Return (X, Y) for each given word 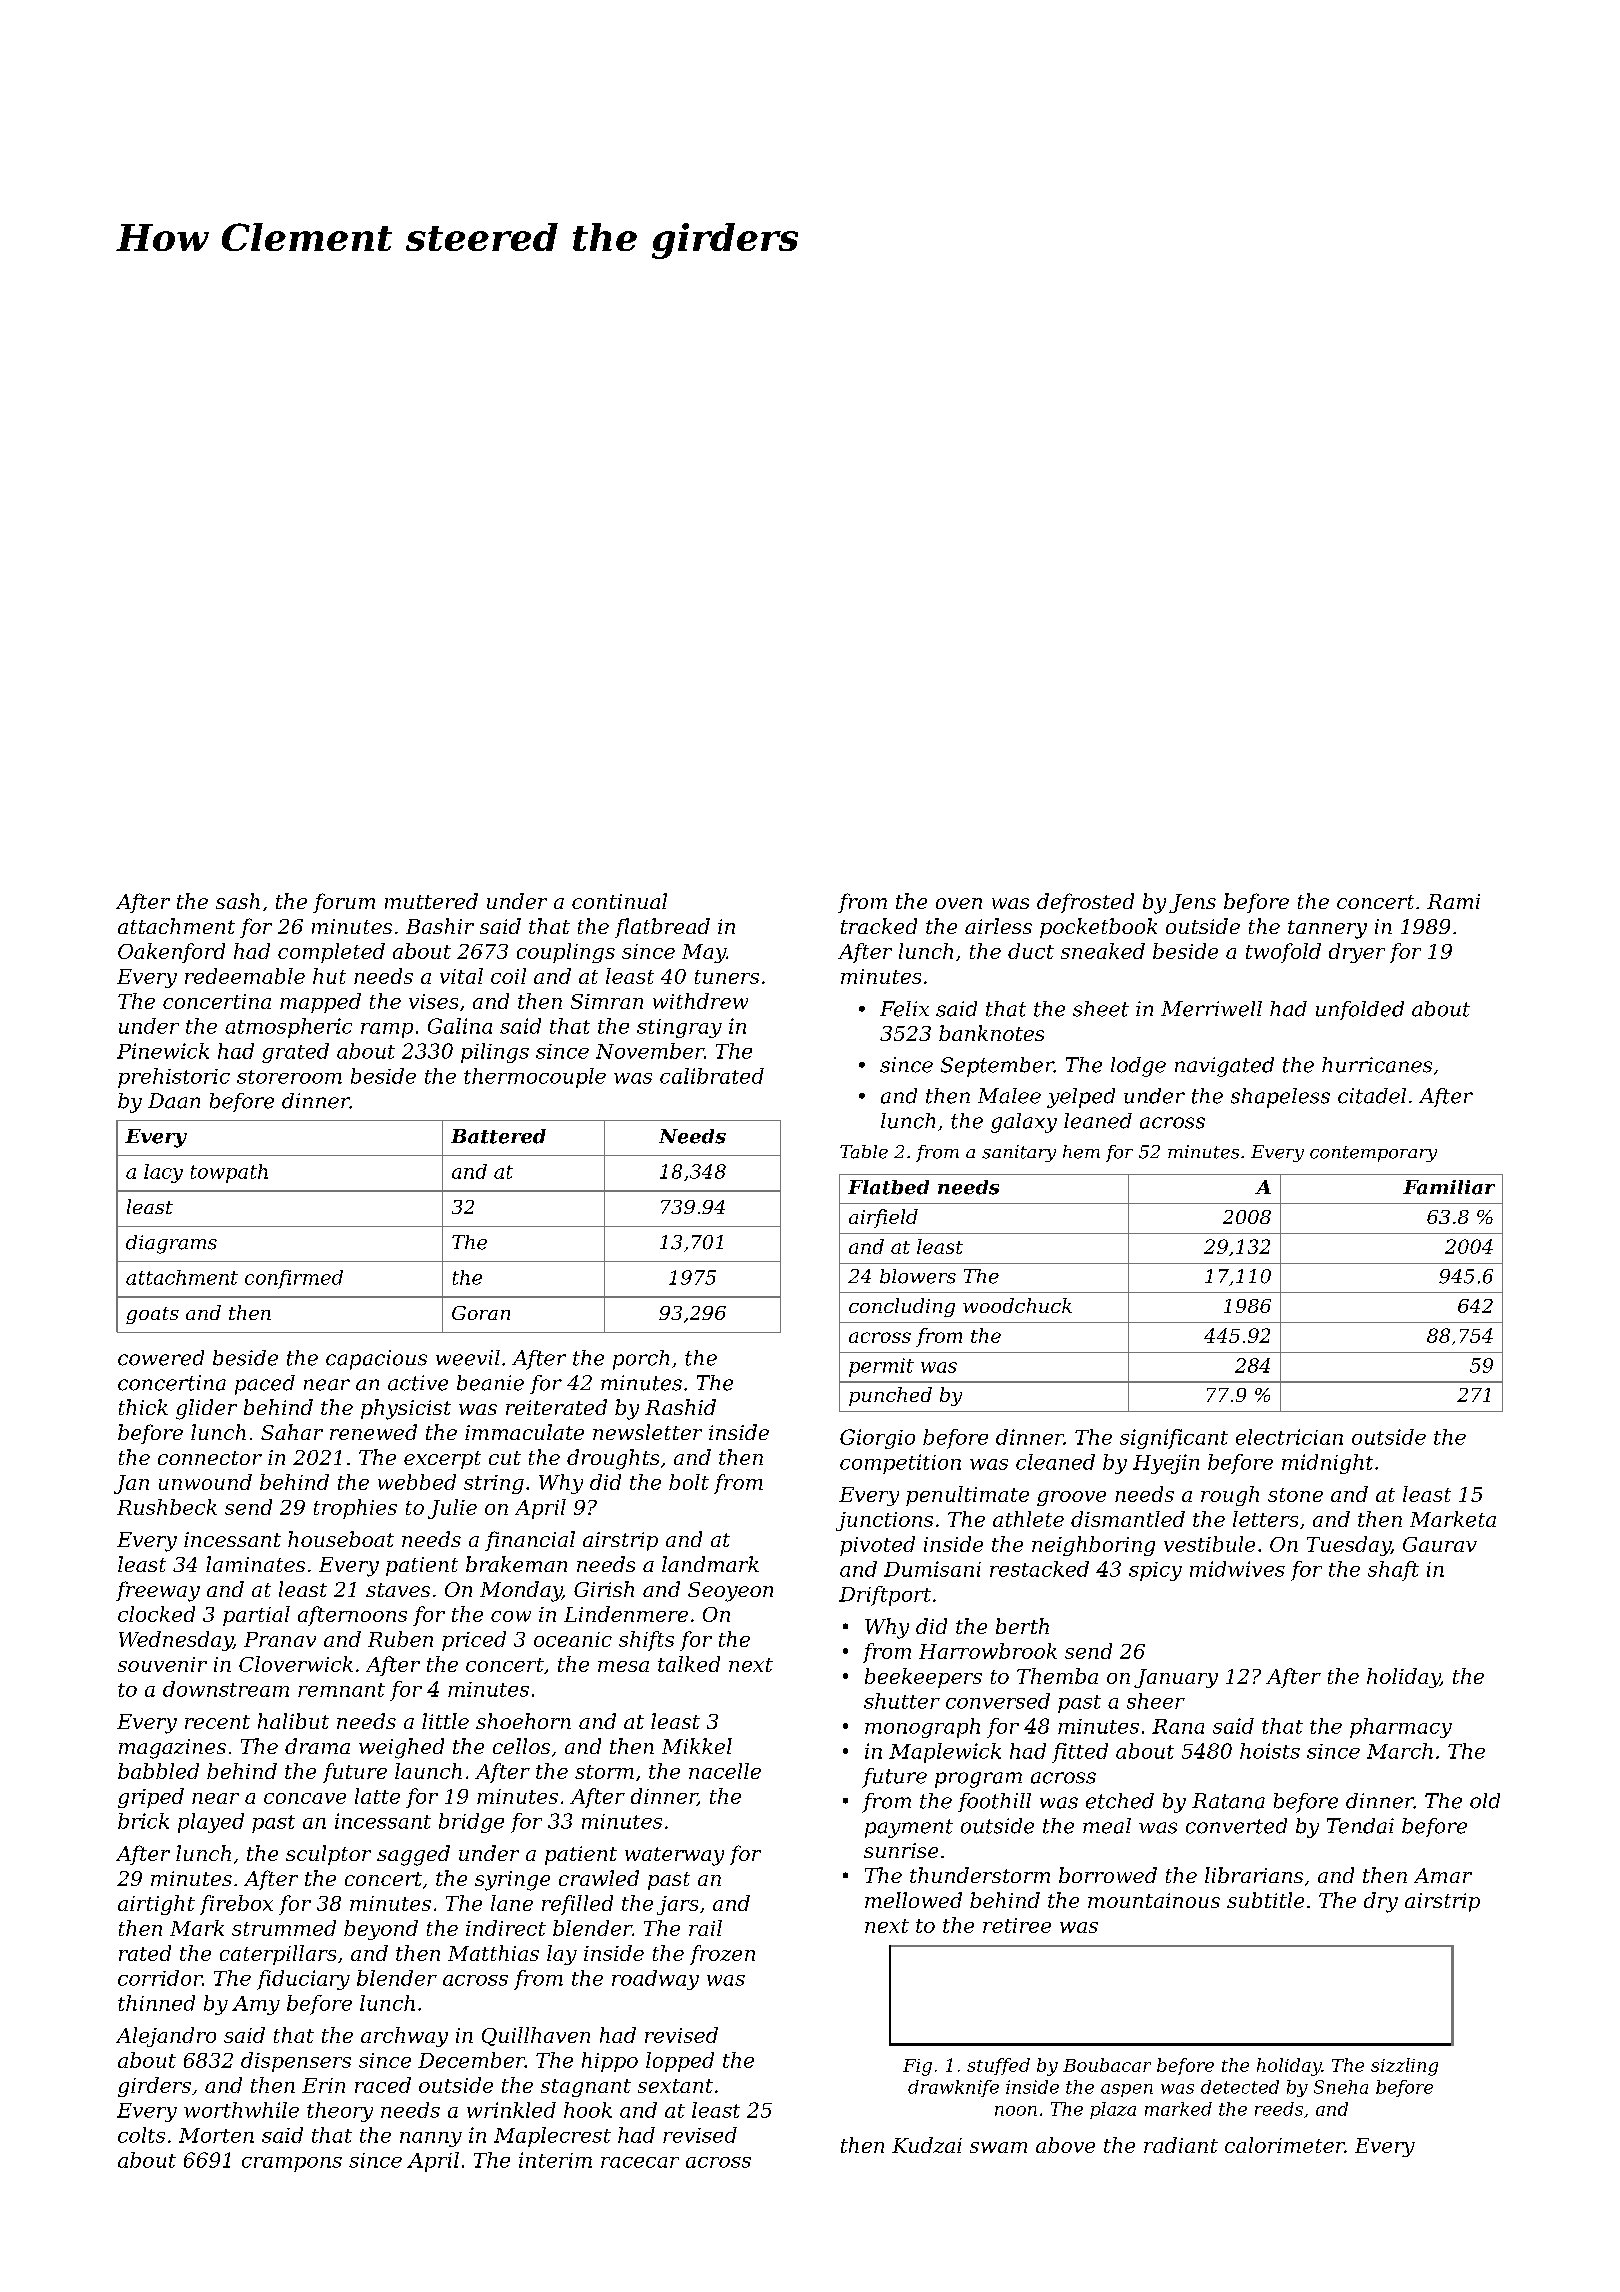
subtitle (1265, 1900)
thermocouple (535, 1078)
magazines (172, 1749)
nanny (431, 2139)
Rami (1453, 901)
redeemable (245, 976)
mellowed (913, 1900)
